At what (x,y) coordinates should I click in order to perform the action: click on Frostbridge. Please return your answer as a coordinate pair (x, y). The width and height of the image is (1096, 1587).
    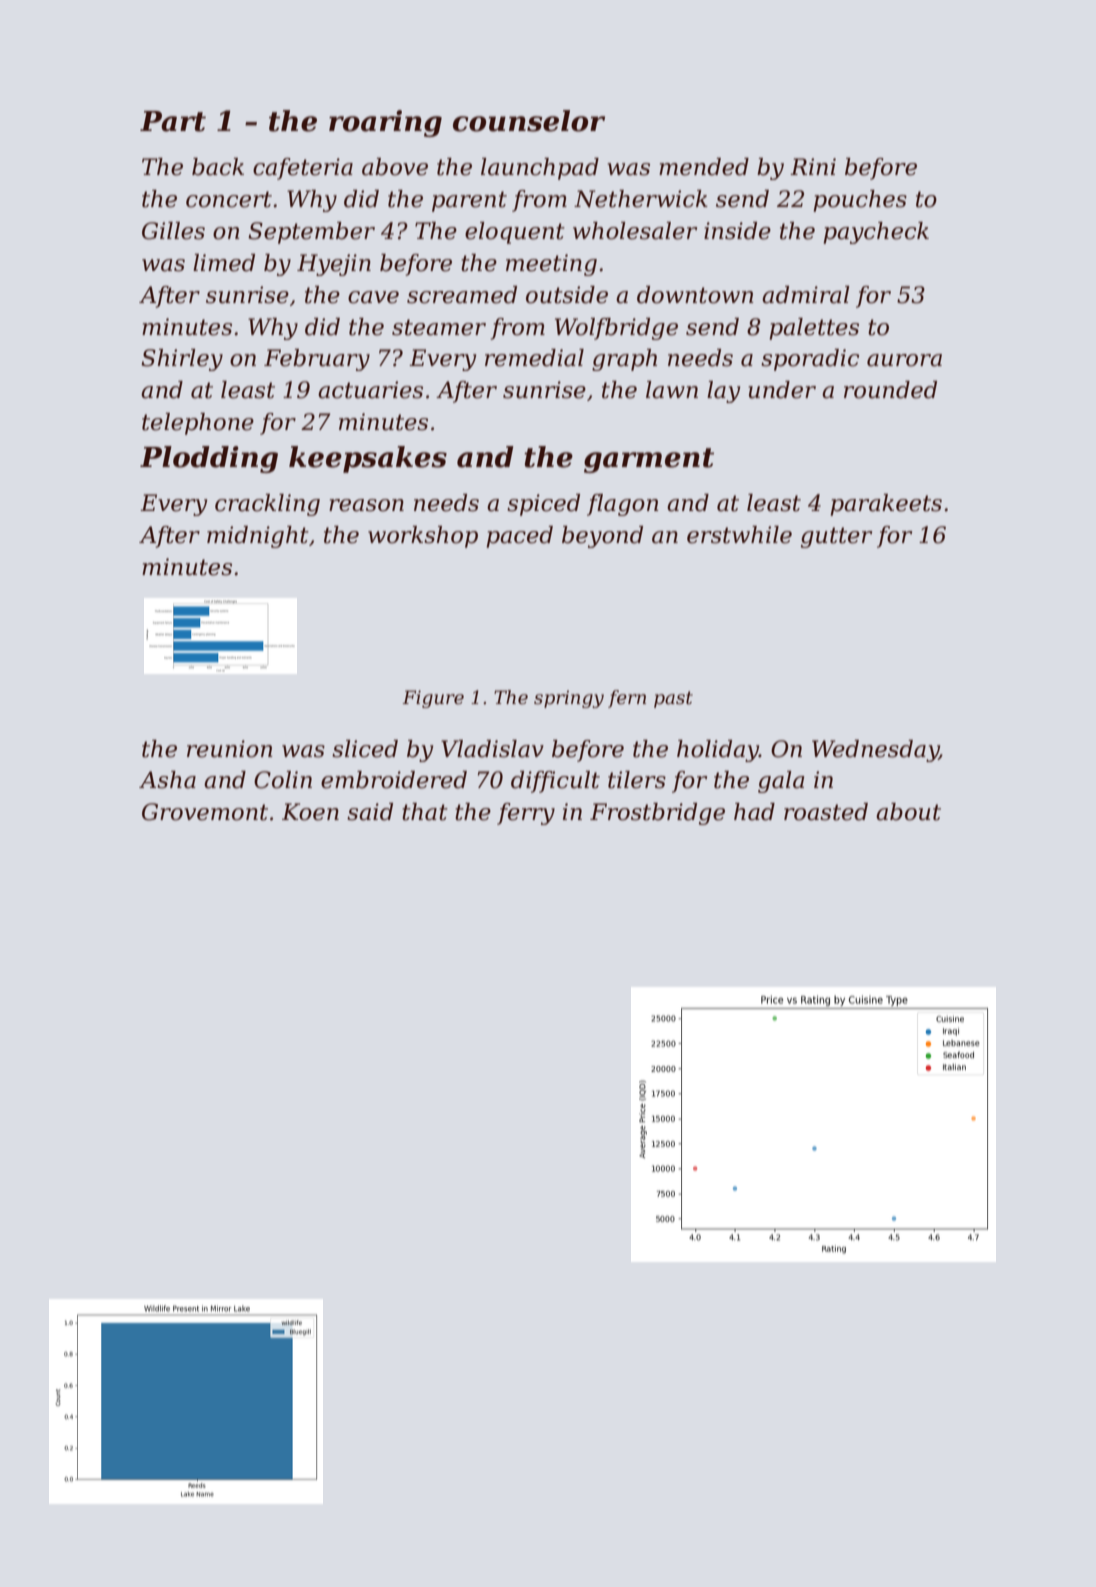
    Looking at the image, I should click on (657, 814).
